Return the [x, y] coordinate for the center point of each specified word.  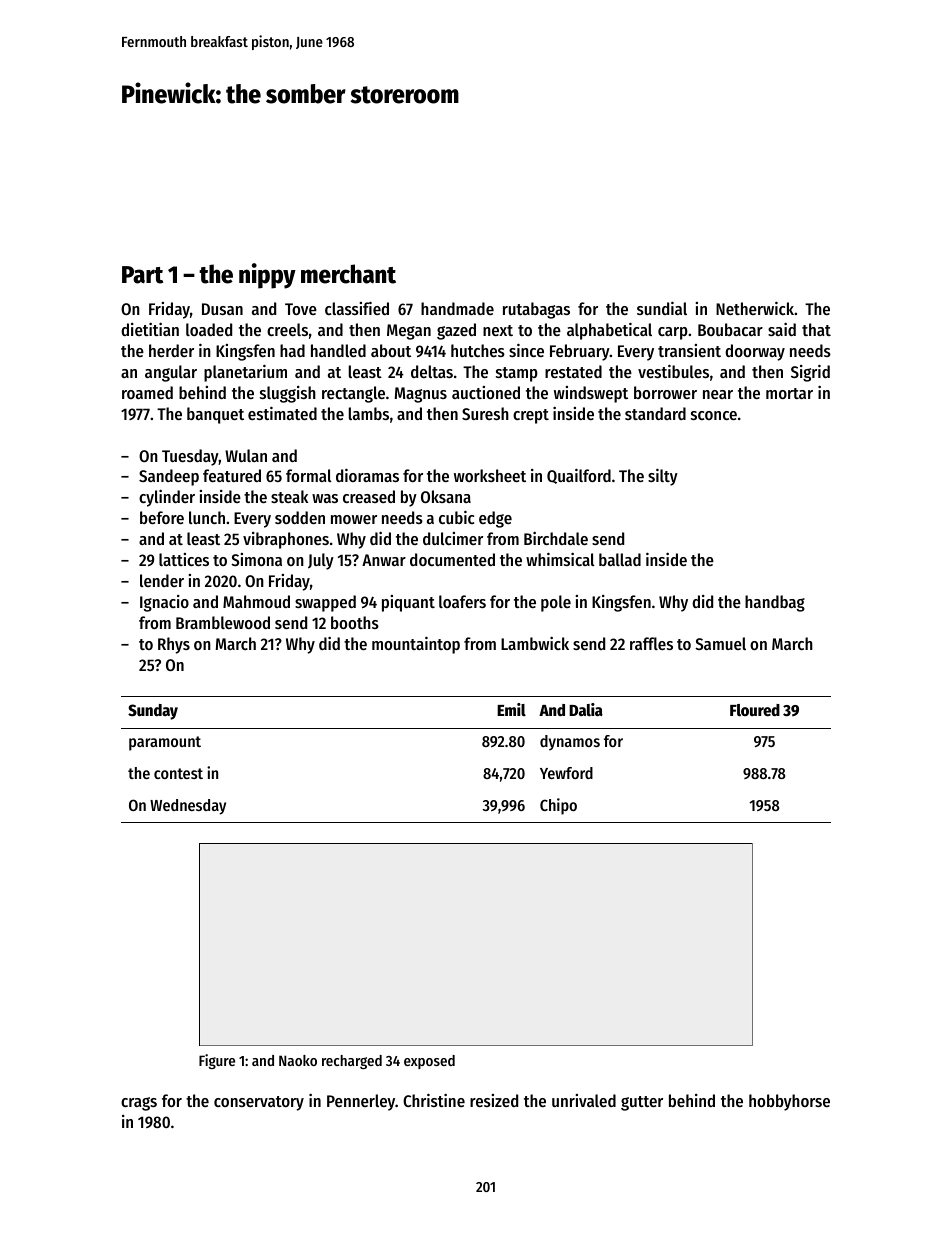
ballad [620, 559]
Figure [217, 1061]
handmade [457, 308]
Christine [434, 1100]
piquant [408, 603]
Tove [301, 309]
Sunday [153, 712]
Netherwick [755, 308]
